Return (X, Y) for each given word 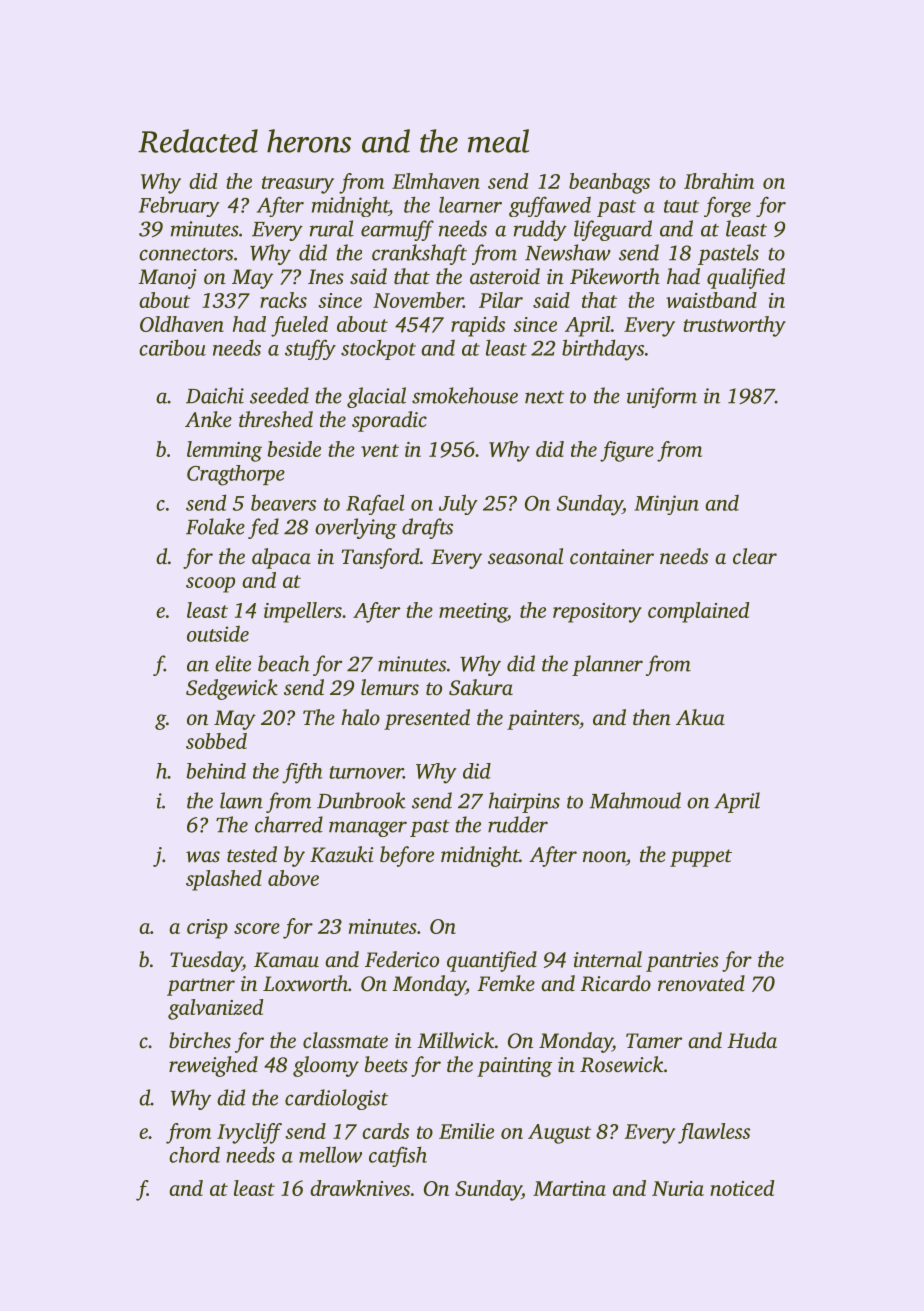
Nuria (678, 1188)
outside (218, 633)
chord (194, 1154)
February (179, 206)
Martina (569, 1188)
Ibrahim (719, 181)
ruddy (540, 230)
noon (604, 856)
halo (360, 717)
